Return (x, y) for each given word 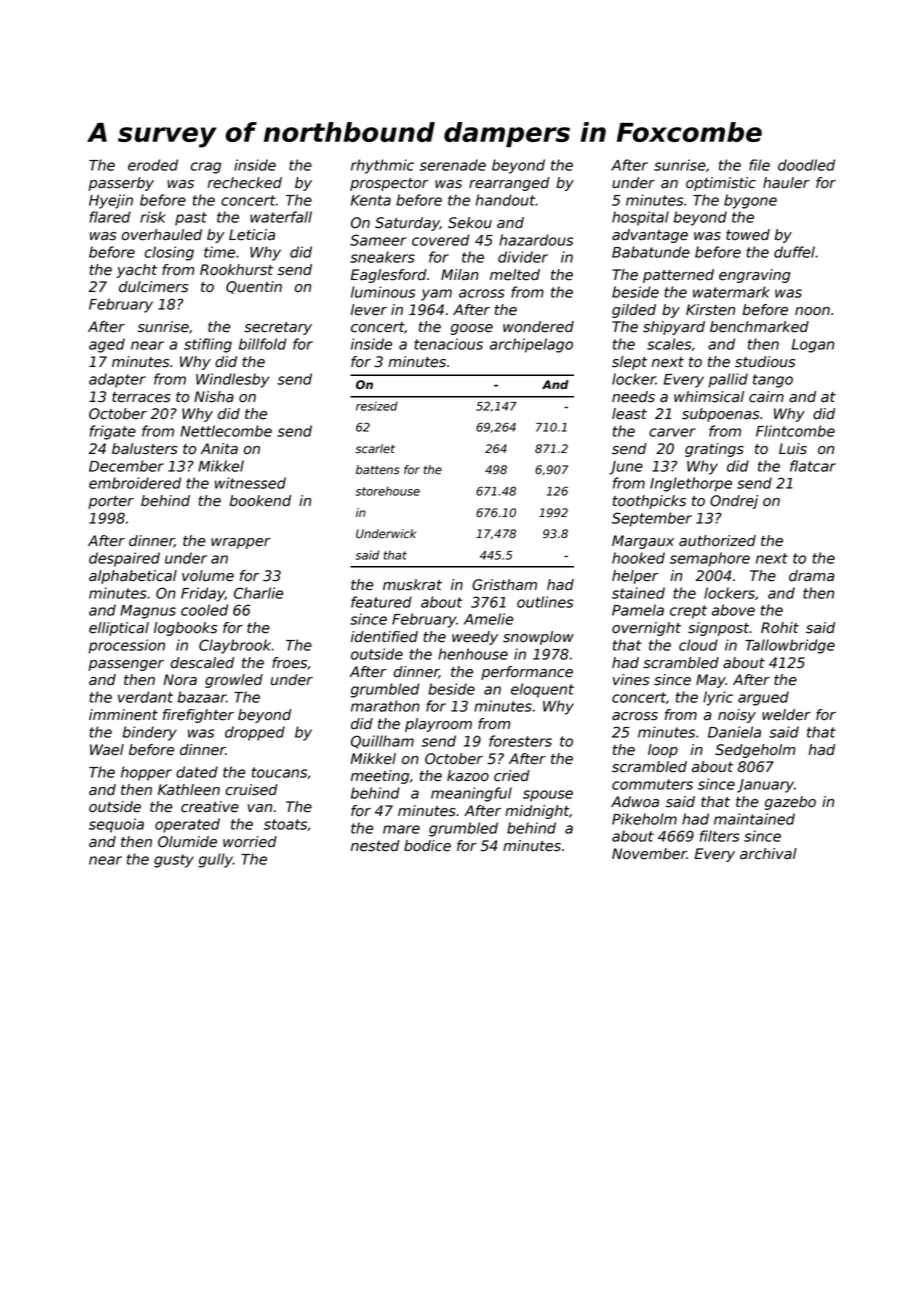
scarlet (375, 449)
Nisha (214, 397)
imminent (123, 715)
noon (812, 311)
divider (523, 257)
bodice (427, 846)
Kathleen (189, 790)
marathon (385, 706)
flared (110, 217)
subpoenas (720, 415)
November (649, 854)
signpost (719, 629)
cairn (766, 397)
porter (111, 502)
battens (378, 470)
